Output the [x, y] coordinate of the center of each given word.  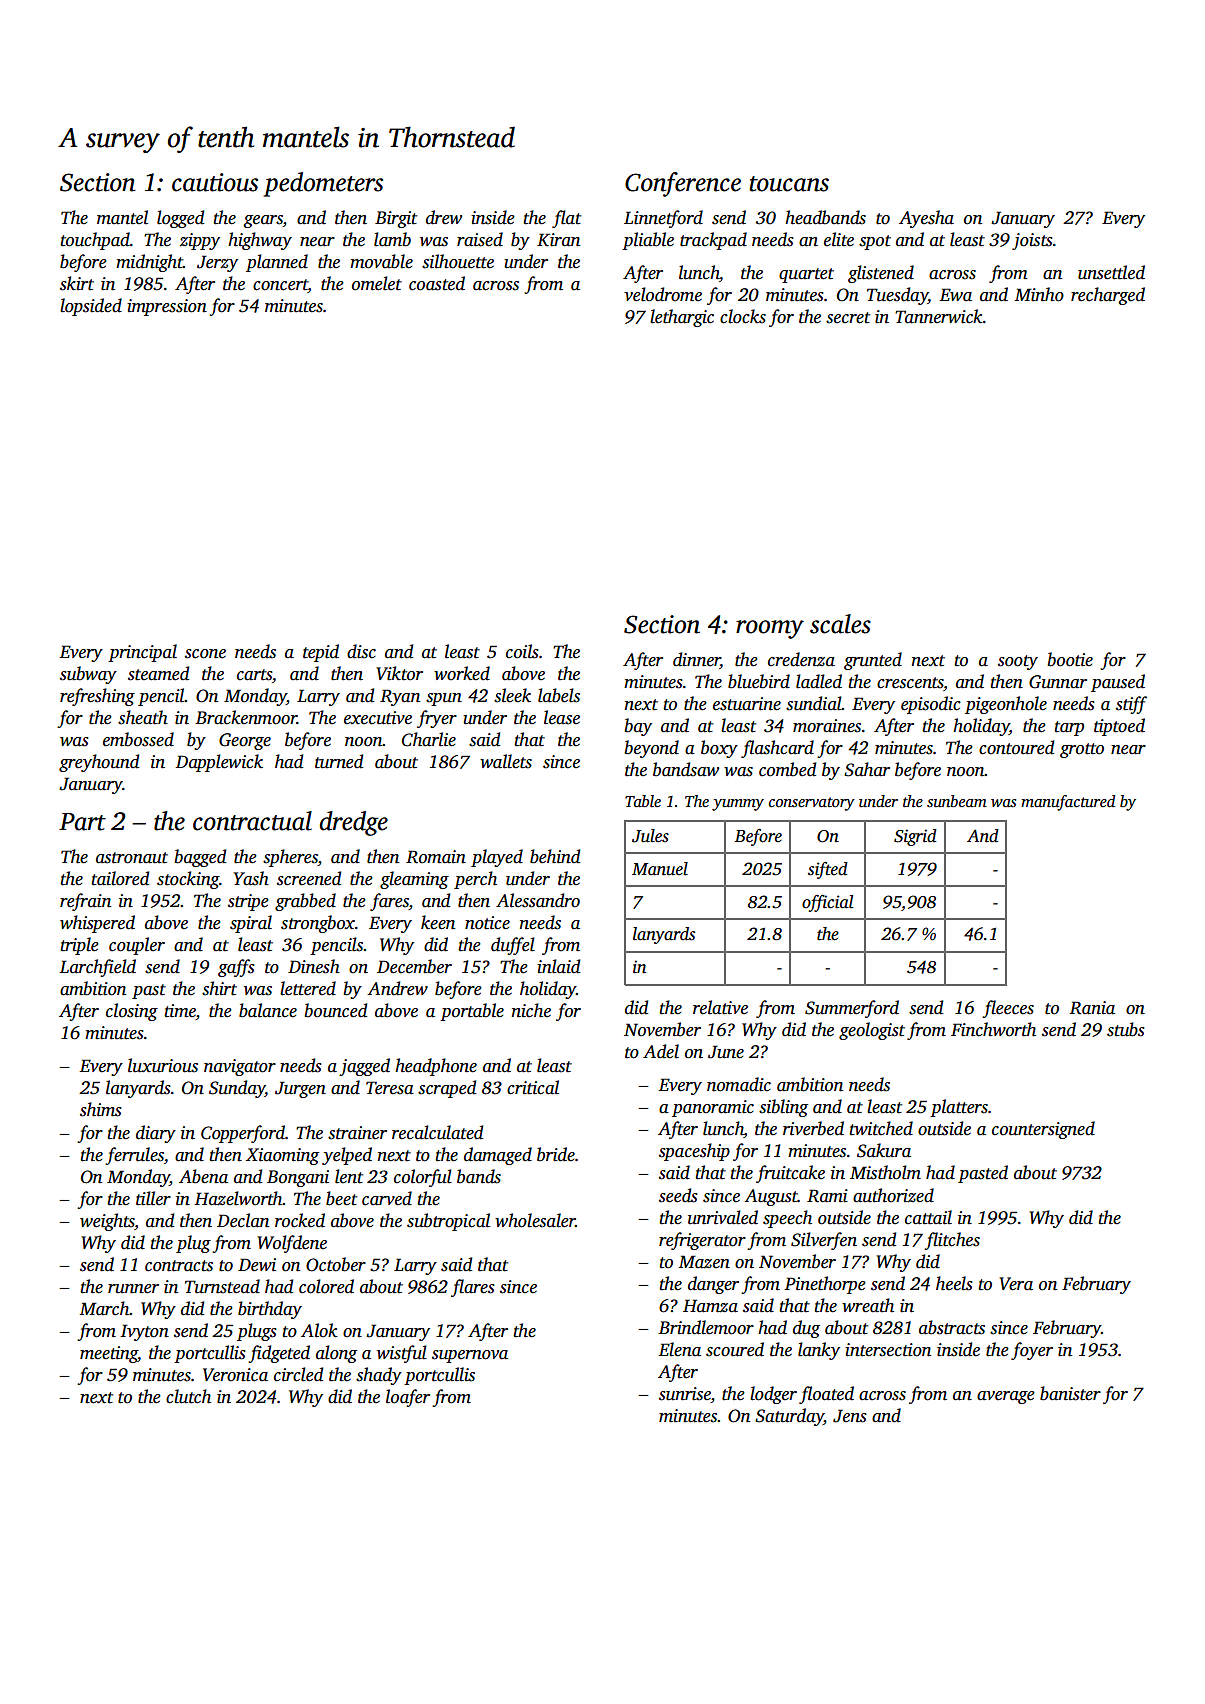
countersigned [1043, 1130]
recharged [1108, 296]
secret [848, 318]
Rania [1092, 1008]
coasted [437, 283]
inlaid [558, 966]
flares [473, 1288]
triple [79, 946]
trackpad [713, 241]
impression [167, 307]
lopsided [91, 307]
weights [107, 1222]
